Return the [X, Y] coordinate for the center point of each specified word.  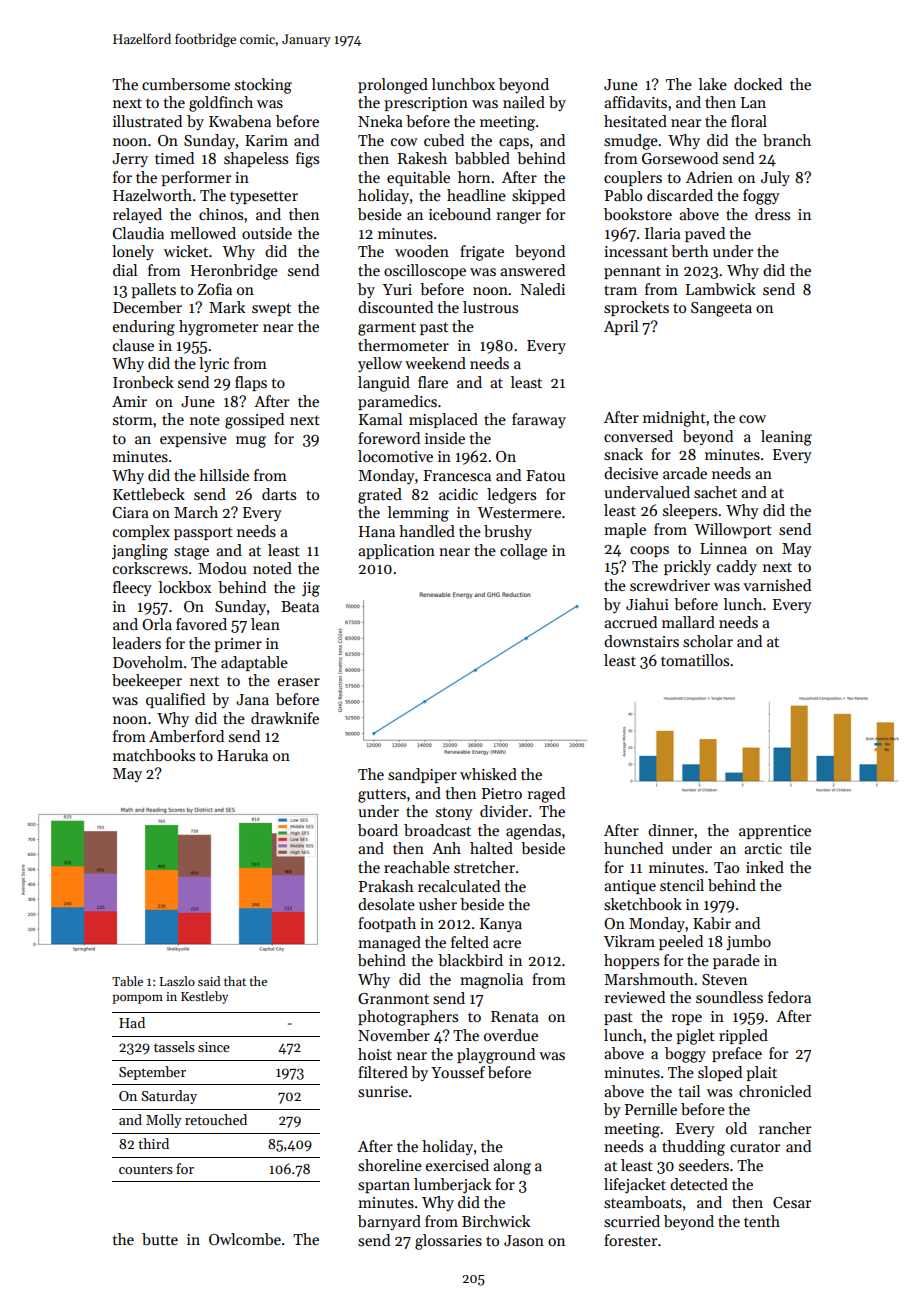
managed [389, 944]
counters [146, 1169]
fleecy [132, 588]
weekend [435, 363]
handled [427, 531]
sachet [715, 492]
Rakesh [422, 158]
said [209, 981]
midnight [674, 419]
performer [196, 178]
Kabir [712, 923]
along [512, 1167]
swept [271, 309]
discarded [680, 195]
